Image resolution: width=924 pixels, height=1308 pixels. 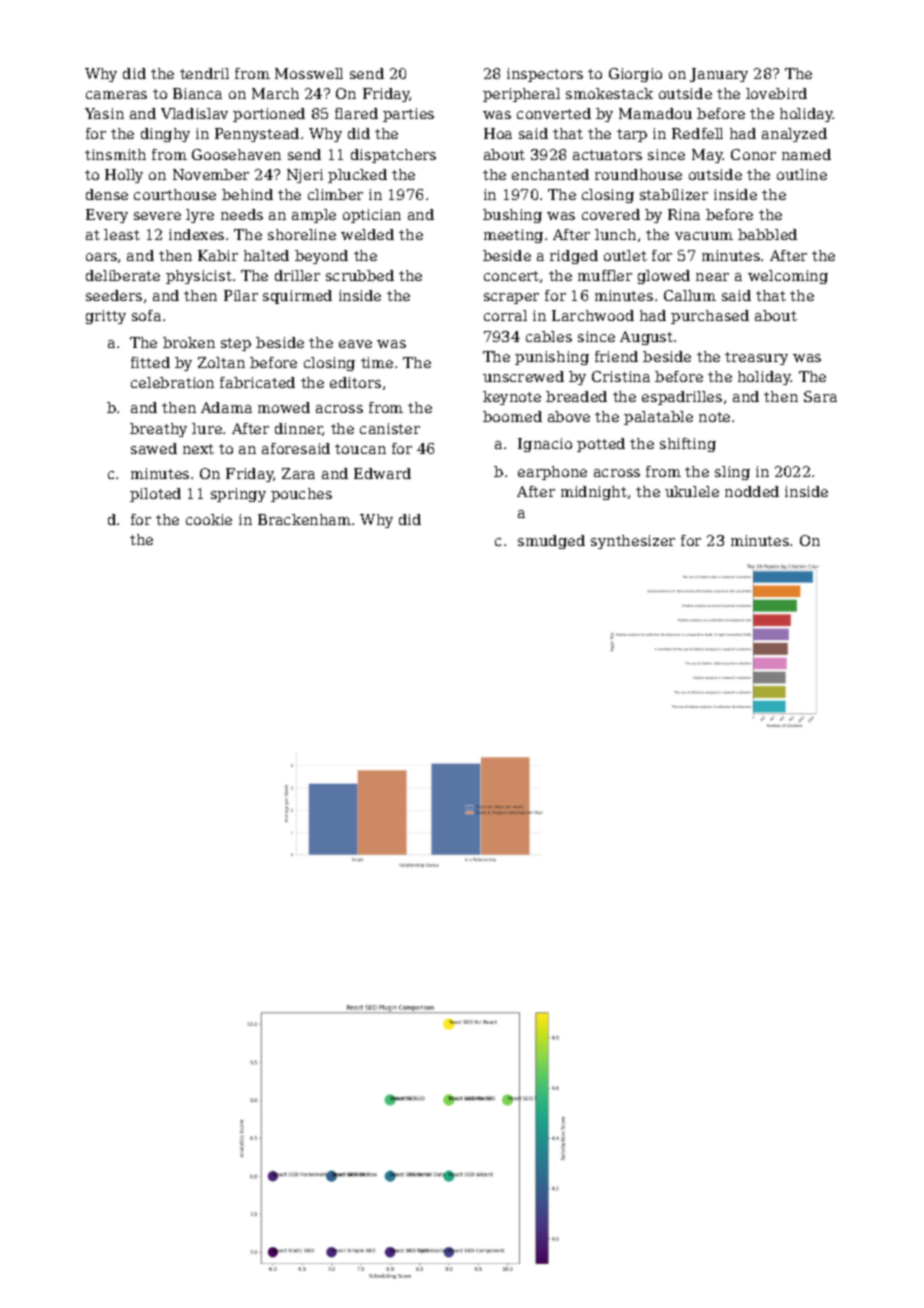 I want to click on dinghy, so click(x=165, y=135).
